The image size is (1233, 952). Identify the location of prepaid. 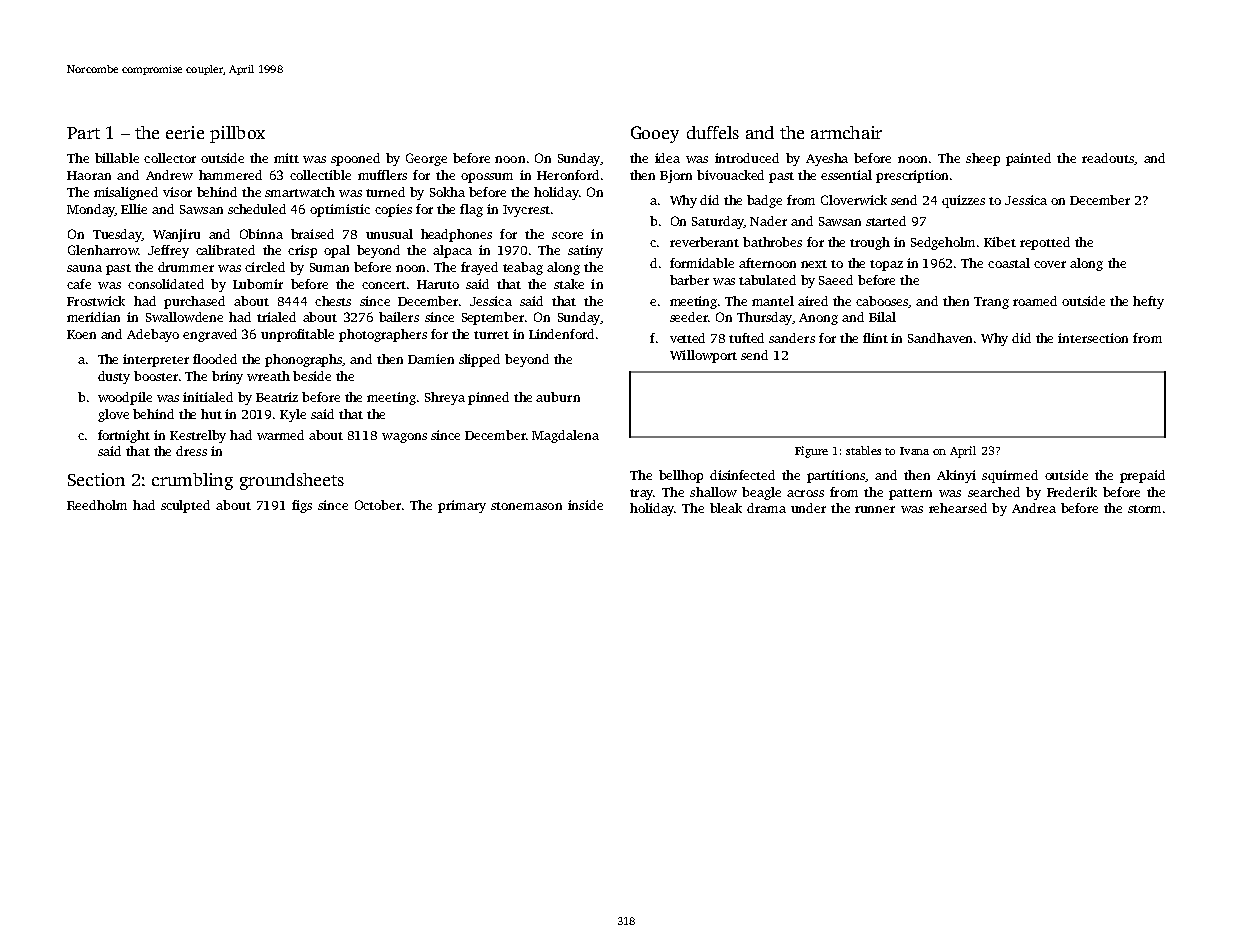
(1142, 476).
